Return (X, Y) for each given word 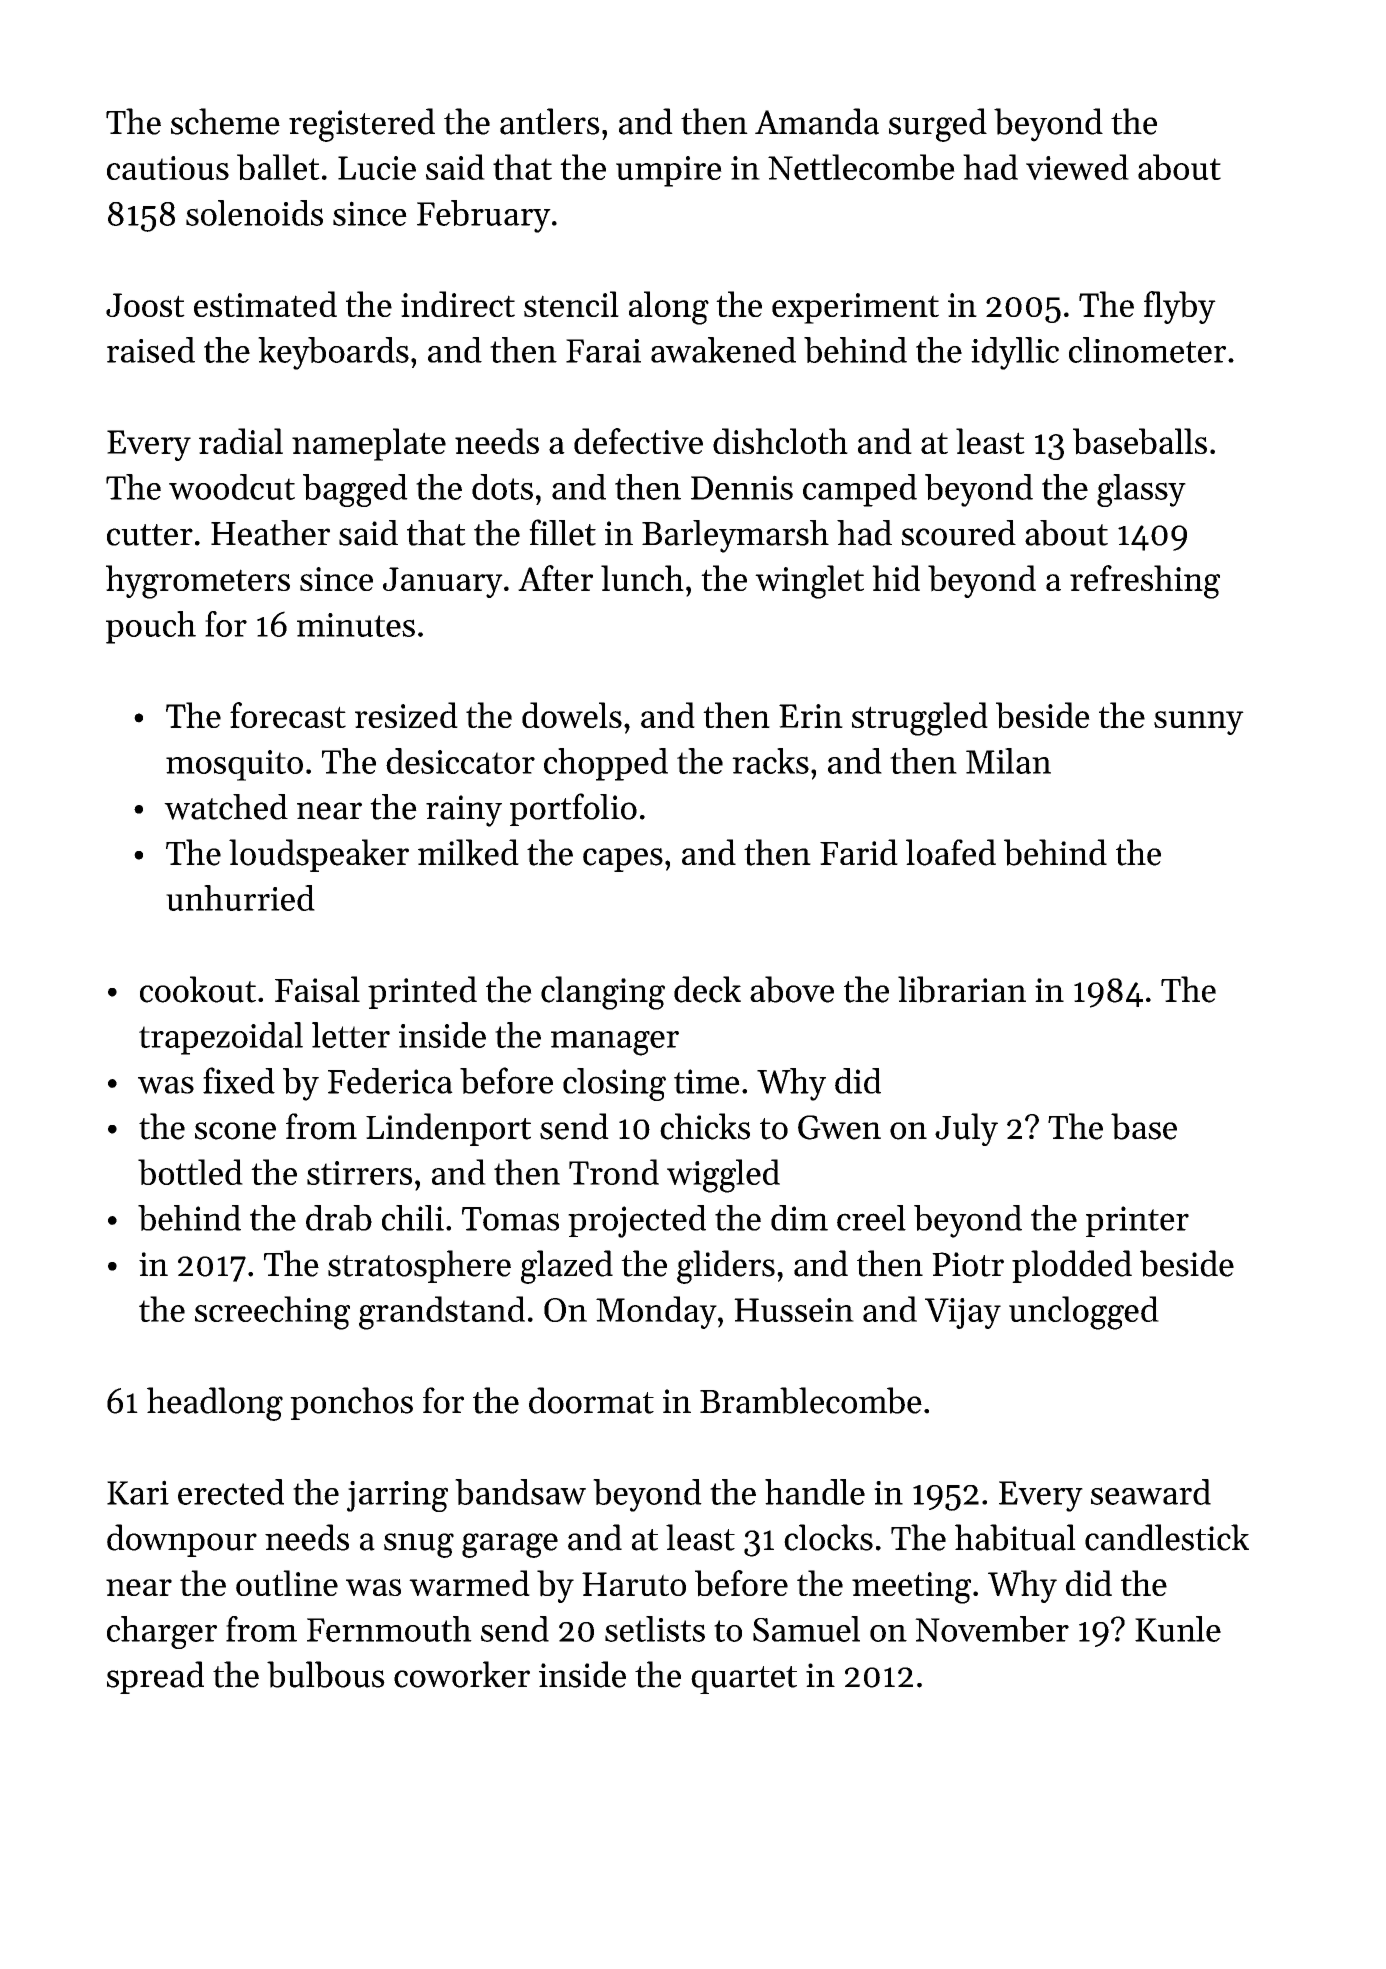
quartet (744, 1680)
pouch (151, 627)
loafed (951, 852)
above (792, 989)
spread (155, 1677)
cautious (168, 168)
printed (422, 992)
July (966, 1129)
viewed (1077, 167)
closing (614, 1084)
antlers (550, 121)
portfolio (573, 809)
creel (871, 1218)
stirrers (359, 1173)
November (992, 1629)
